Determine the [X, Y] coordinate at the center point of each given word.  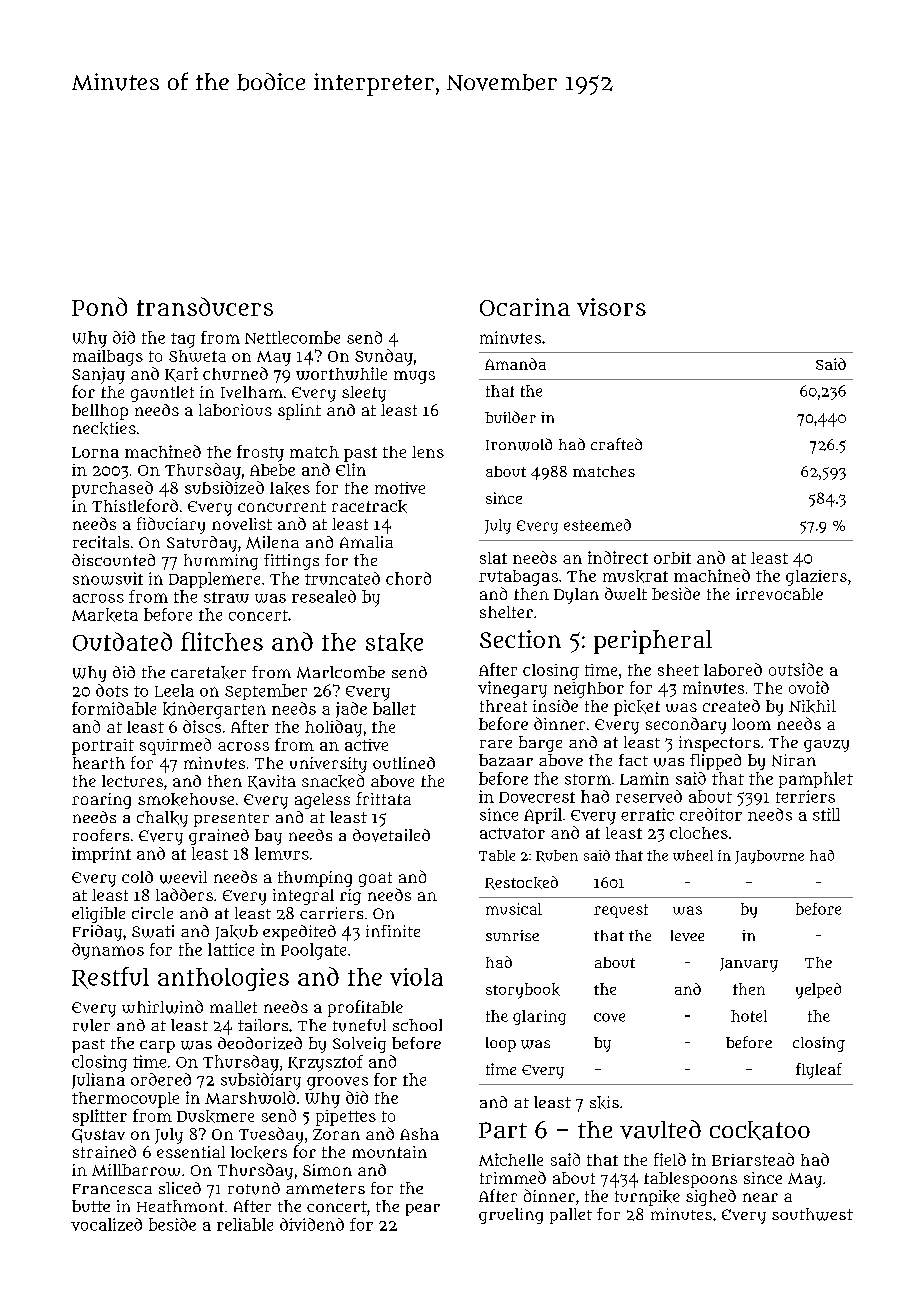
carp [157, 1046]
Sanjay [98, 375]
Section [520, 639]
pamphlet [816, 780]
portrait [103, 747]
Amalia [366, 542]
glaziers [816, 578]
